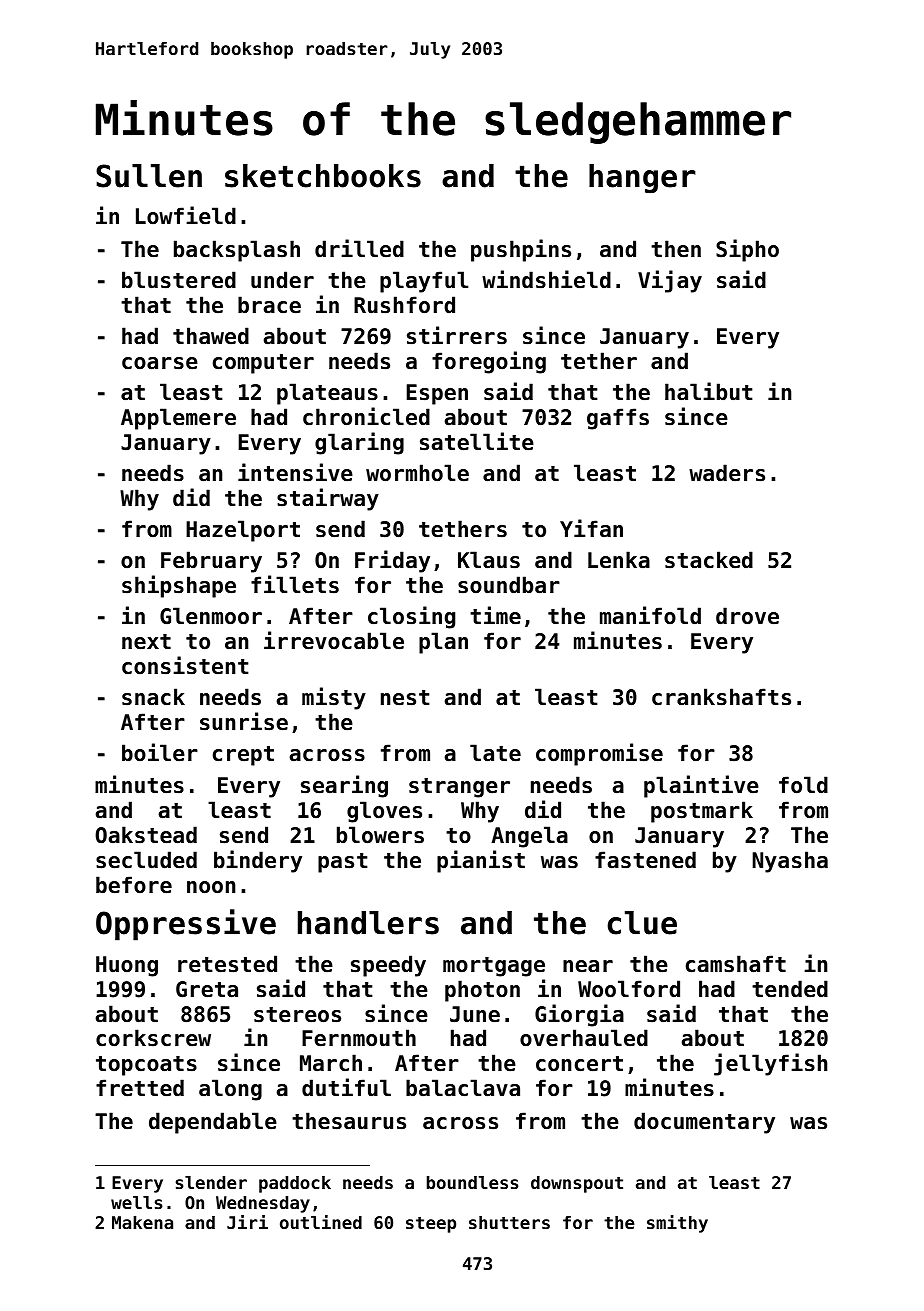 This screenshot has height=1311, width=924. What do you see at coordinates (790, 989) in the screenshot?
I see `tended` at bounding box center [790, 989].
